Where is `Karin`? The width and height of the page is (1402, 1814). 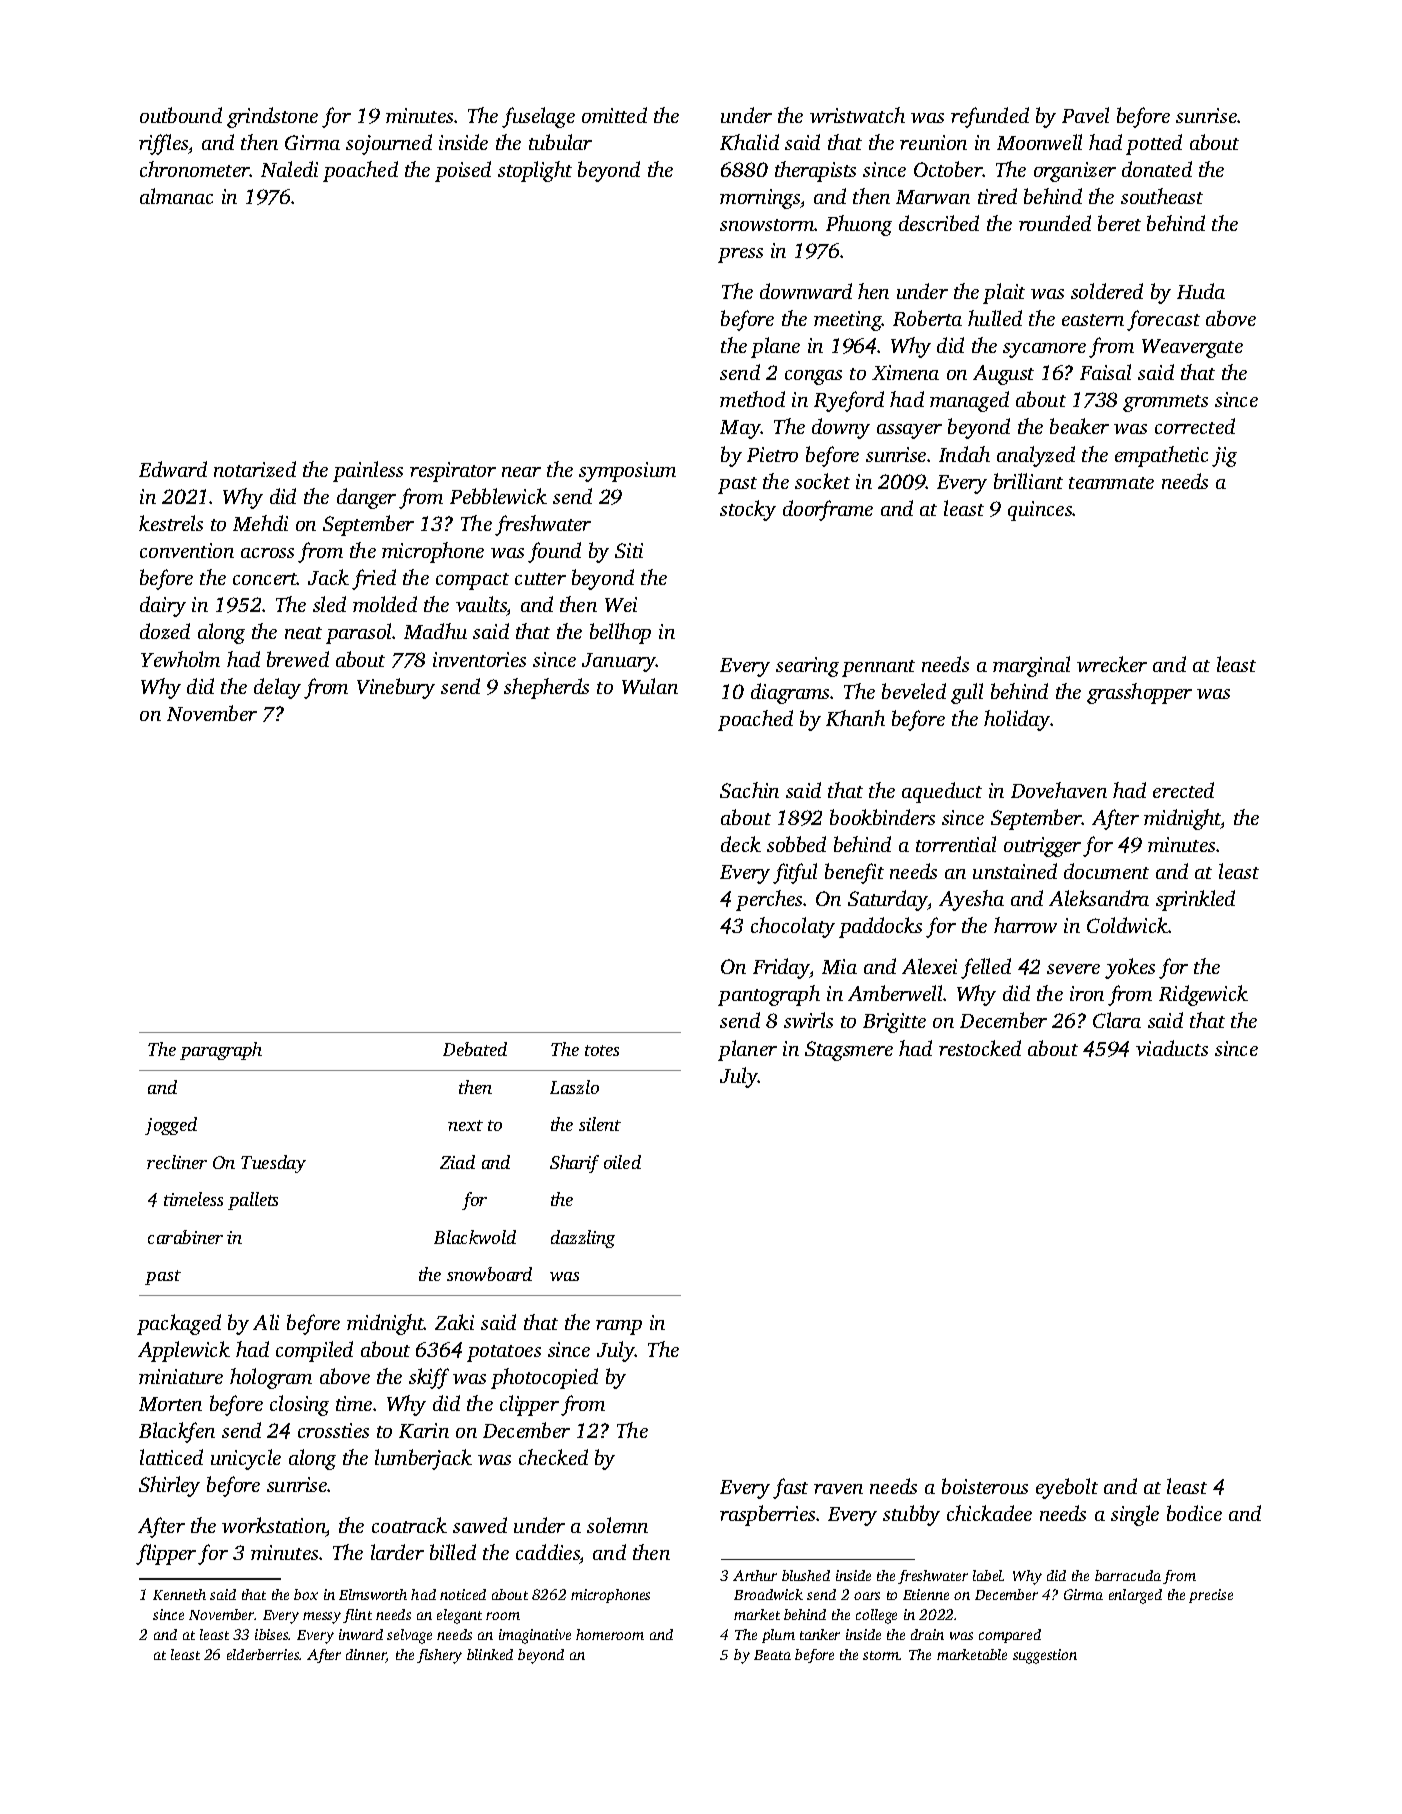
Karin is located at coordinates (424, 1430).
